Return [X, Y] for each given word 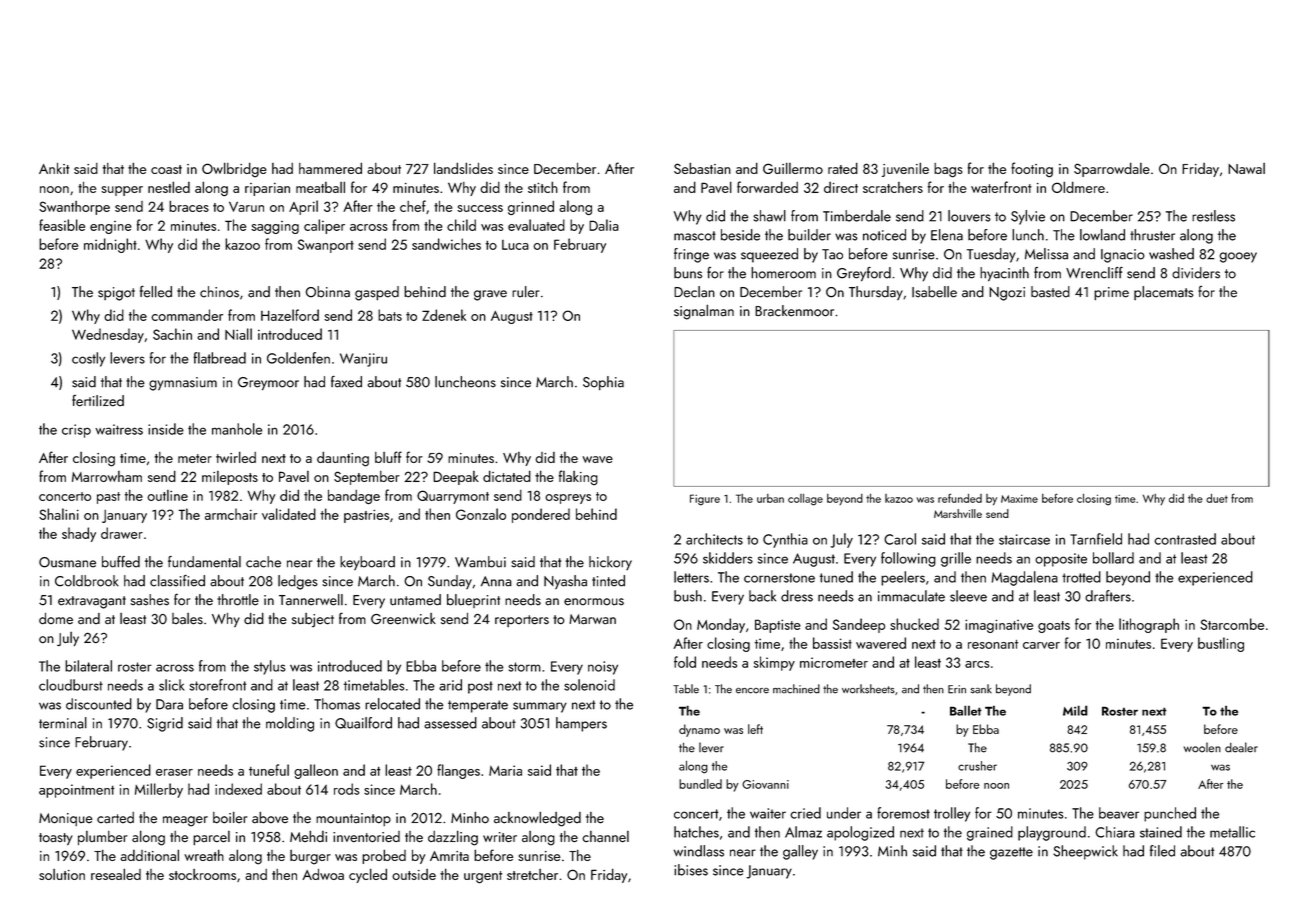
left [755, 729]
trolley [952, 814]
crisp [76, 431]
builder [809, 235]
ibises [691, 870]
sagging [275, 227]
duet [1217, 498]
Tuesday [991, 255]
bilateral [88, 666]
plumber [103, 838]
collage [805, 500]
